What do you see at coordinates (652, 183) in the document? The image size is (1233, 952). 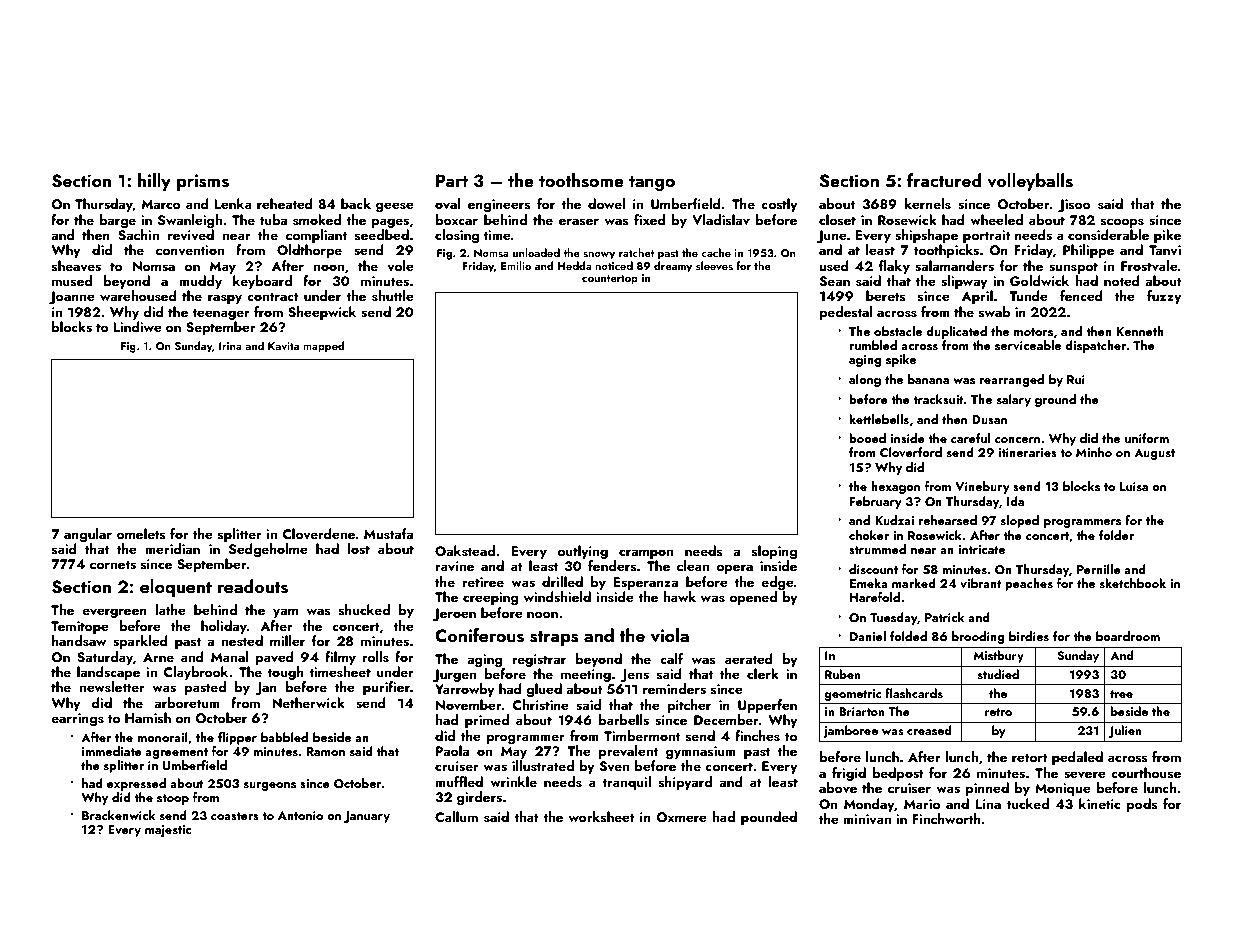 I see `tango` at bounding box center [652, 183].
